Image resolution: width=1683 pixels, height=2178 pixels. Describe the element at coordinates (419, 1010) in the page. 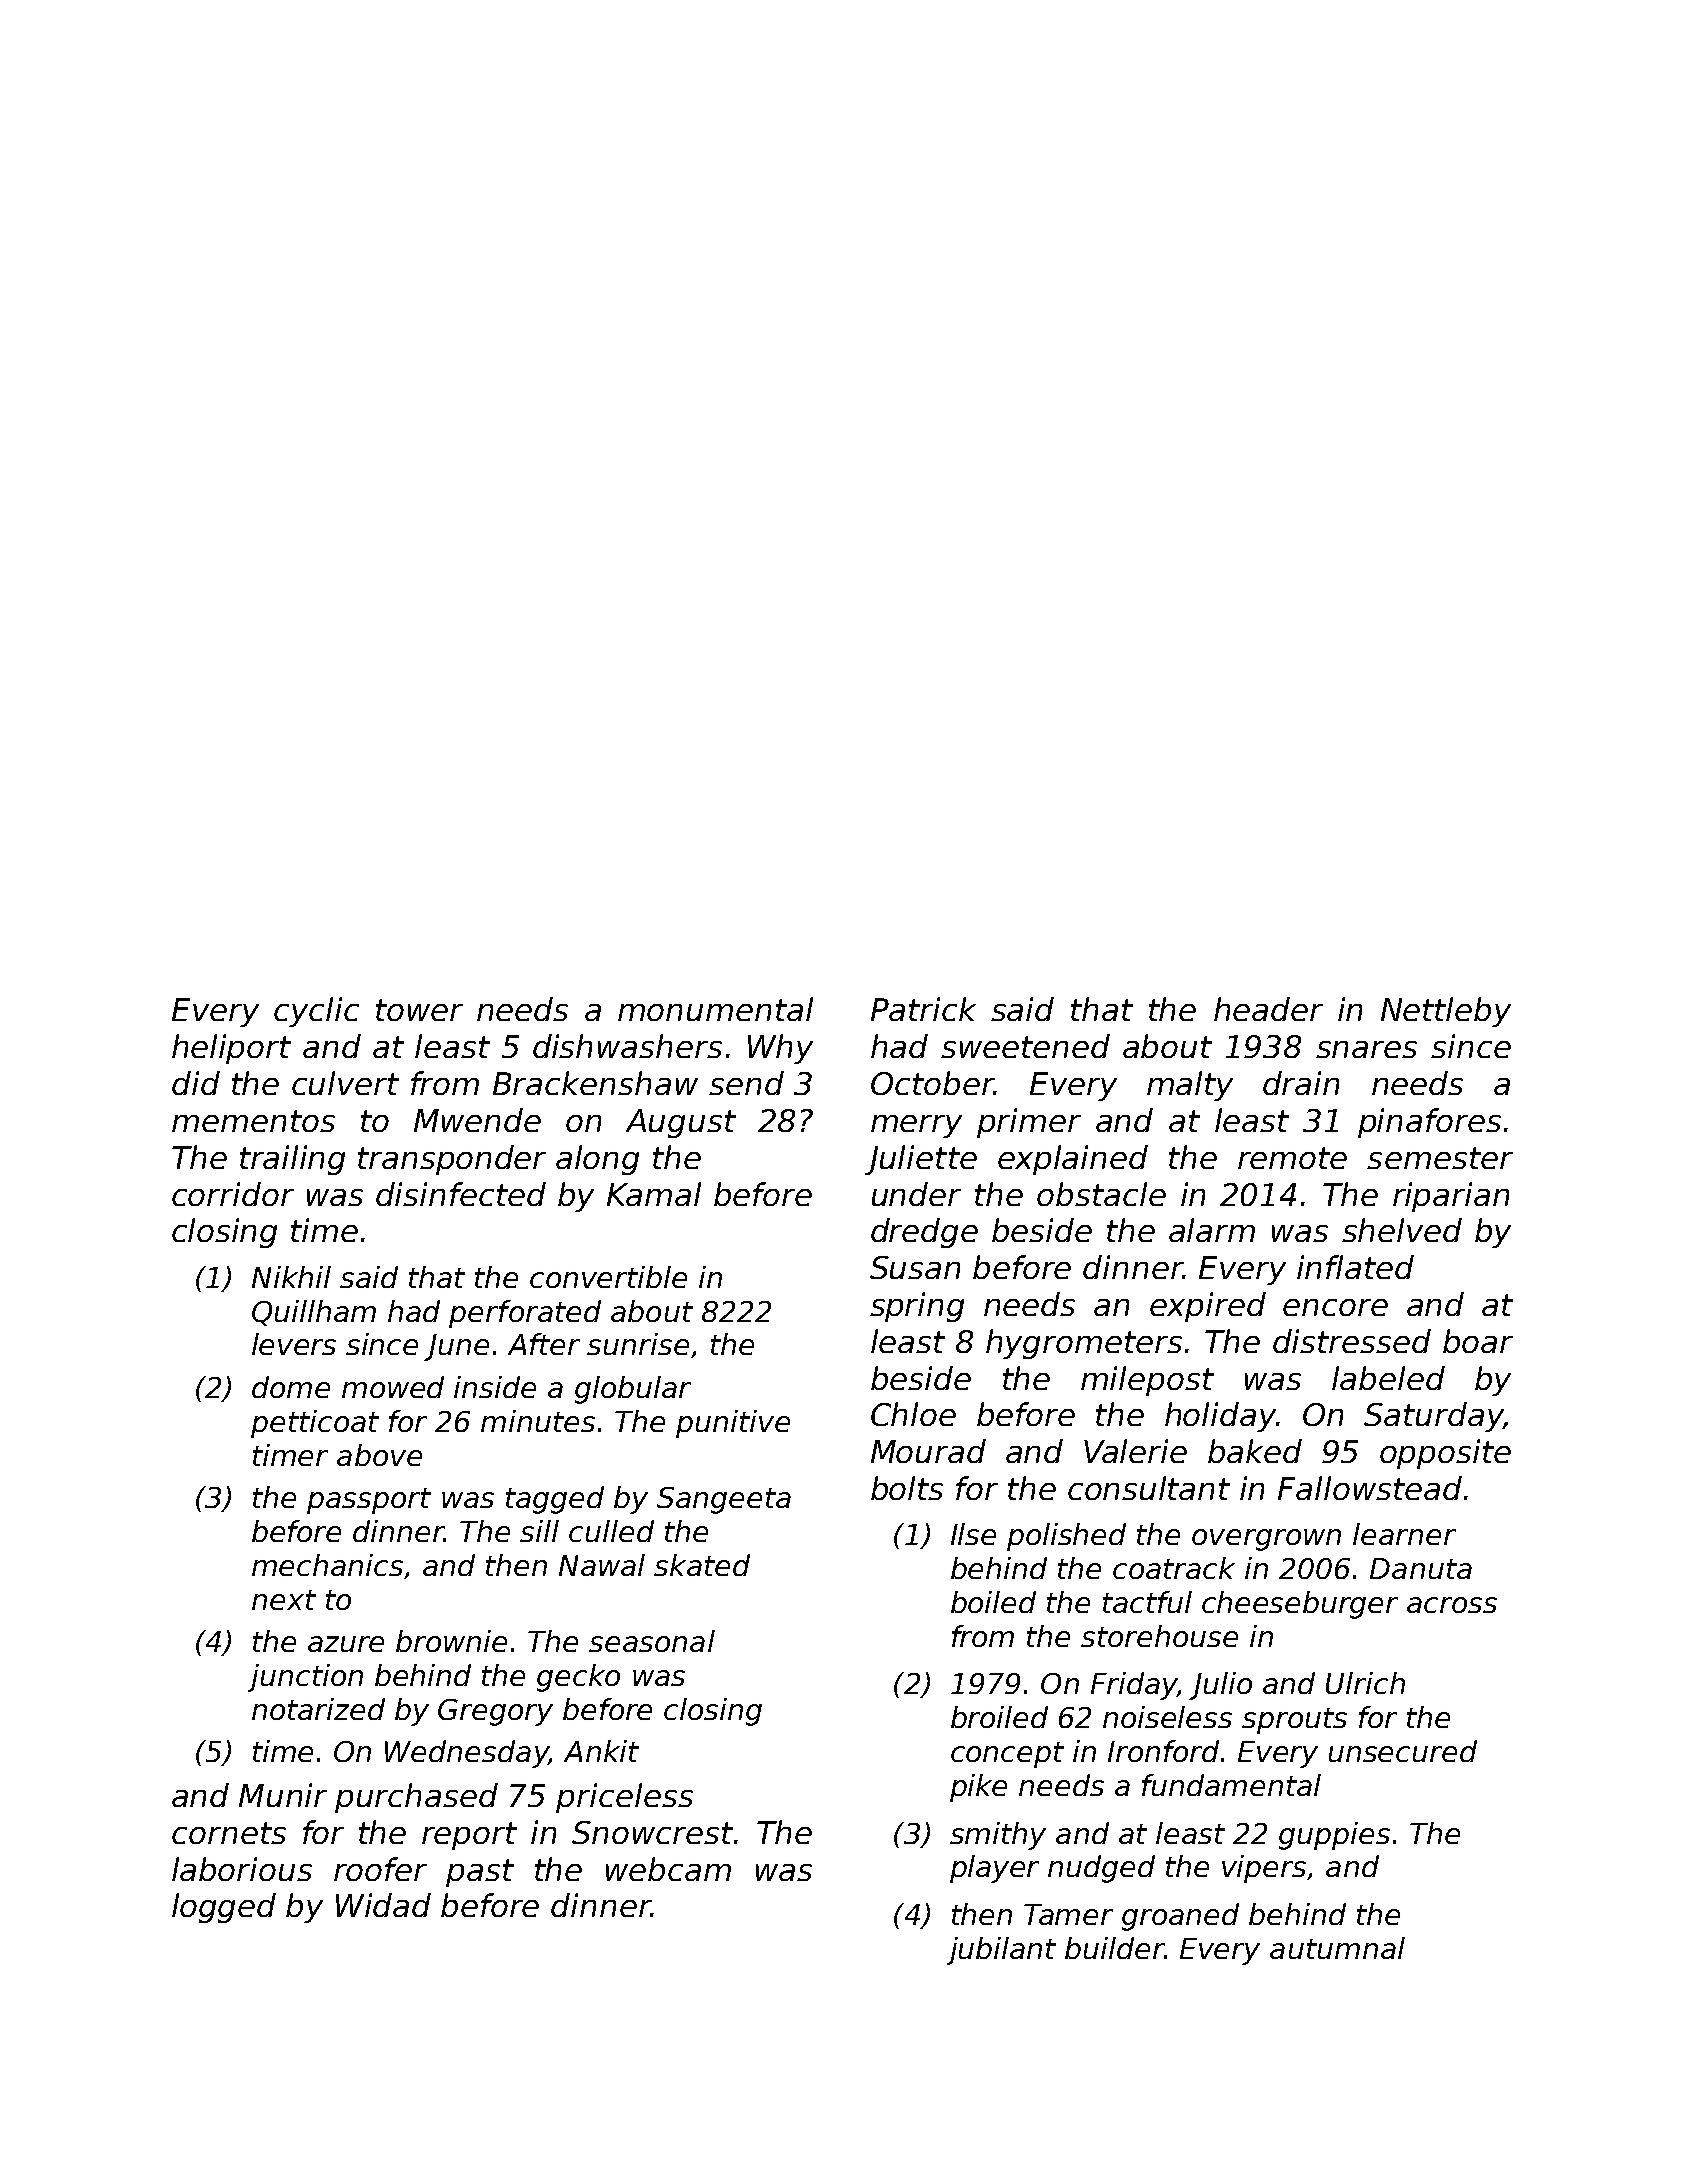

I see `tower` at that location.
